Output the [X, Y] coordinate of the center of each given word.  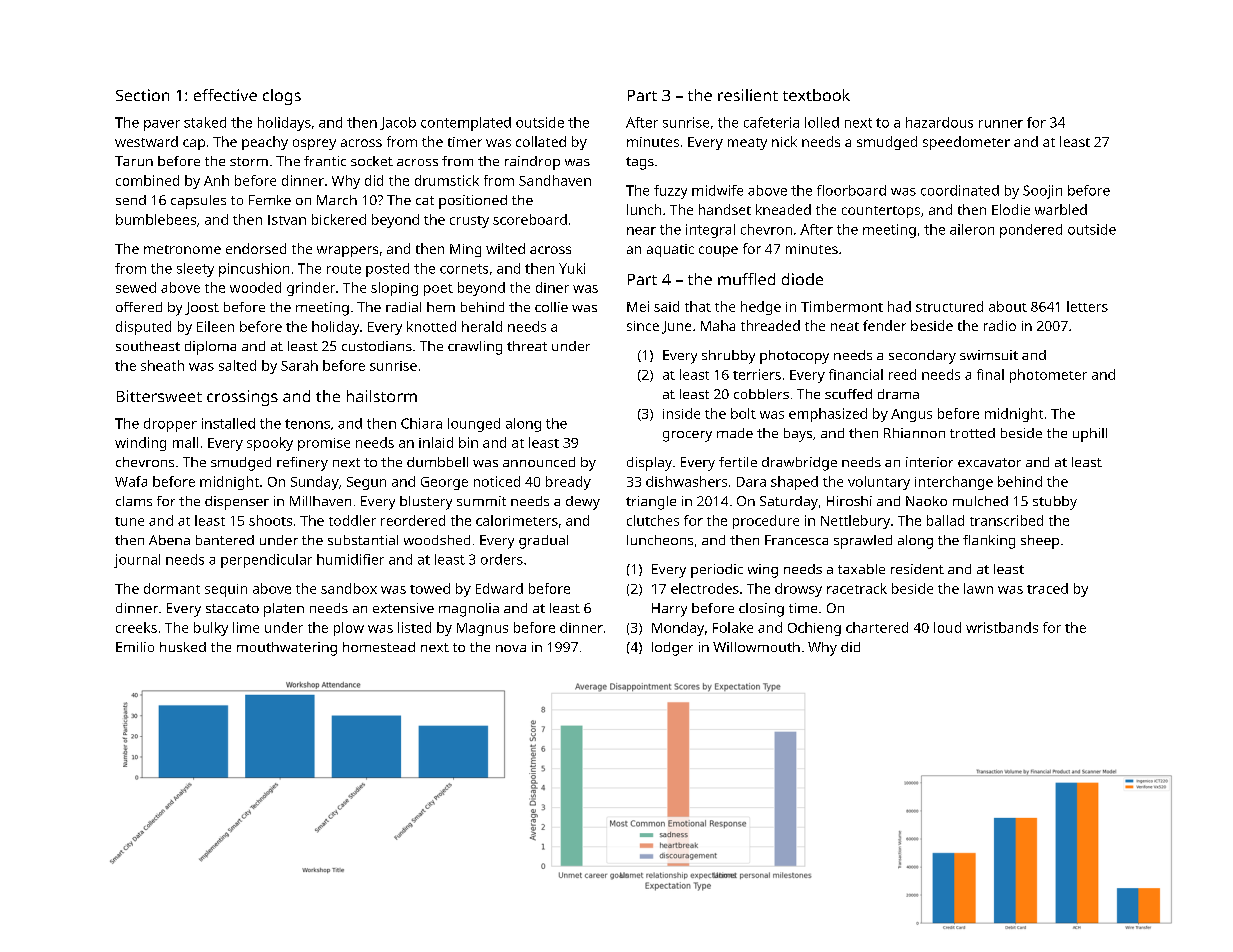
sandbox [349, 588]
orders [502, 559]
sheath [162, 365]
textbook [816, 95]
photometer [1048, 376]
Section [142, 95]
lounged [474, 425]
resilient [748, 95]
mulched [980, 501]
